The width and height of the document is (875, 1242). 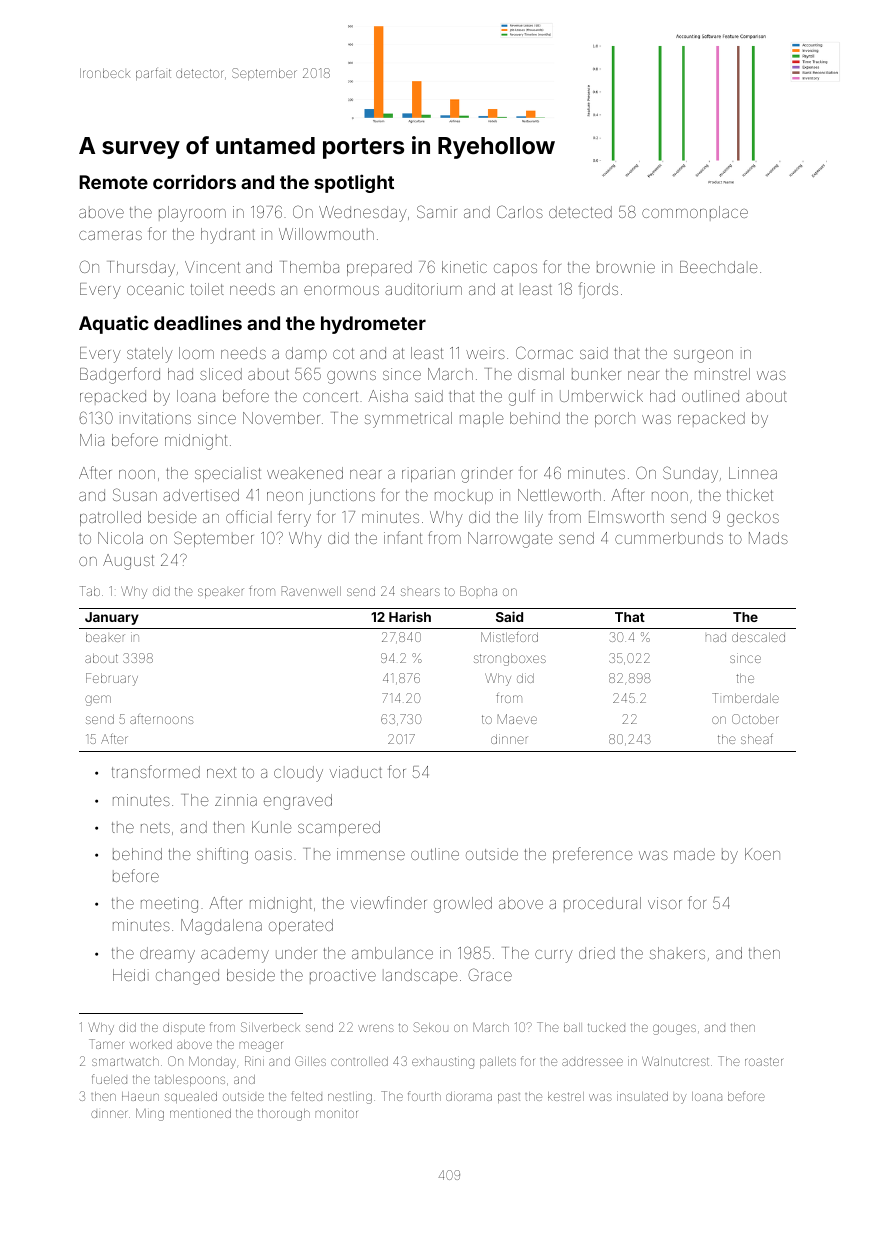 I want to click on auditorium, so click(x=423, y=289).
